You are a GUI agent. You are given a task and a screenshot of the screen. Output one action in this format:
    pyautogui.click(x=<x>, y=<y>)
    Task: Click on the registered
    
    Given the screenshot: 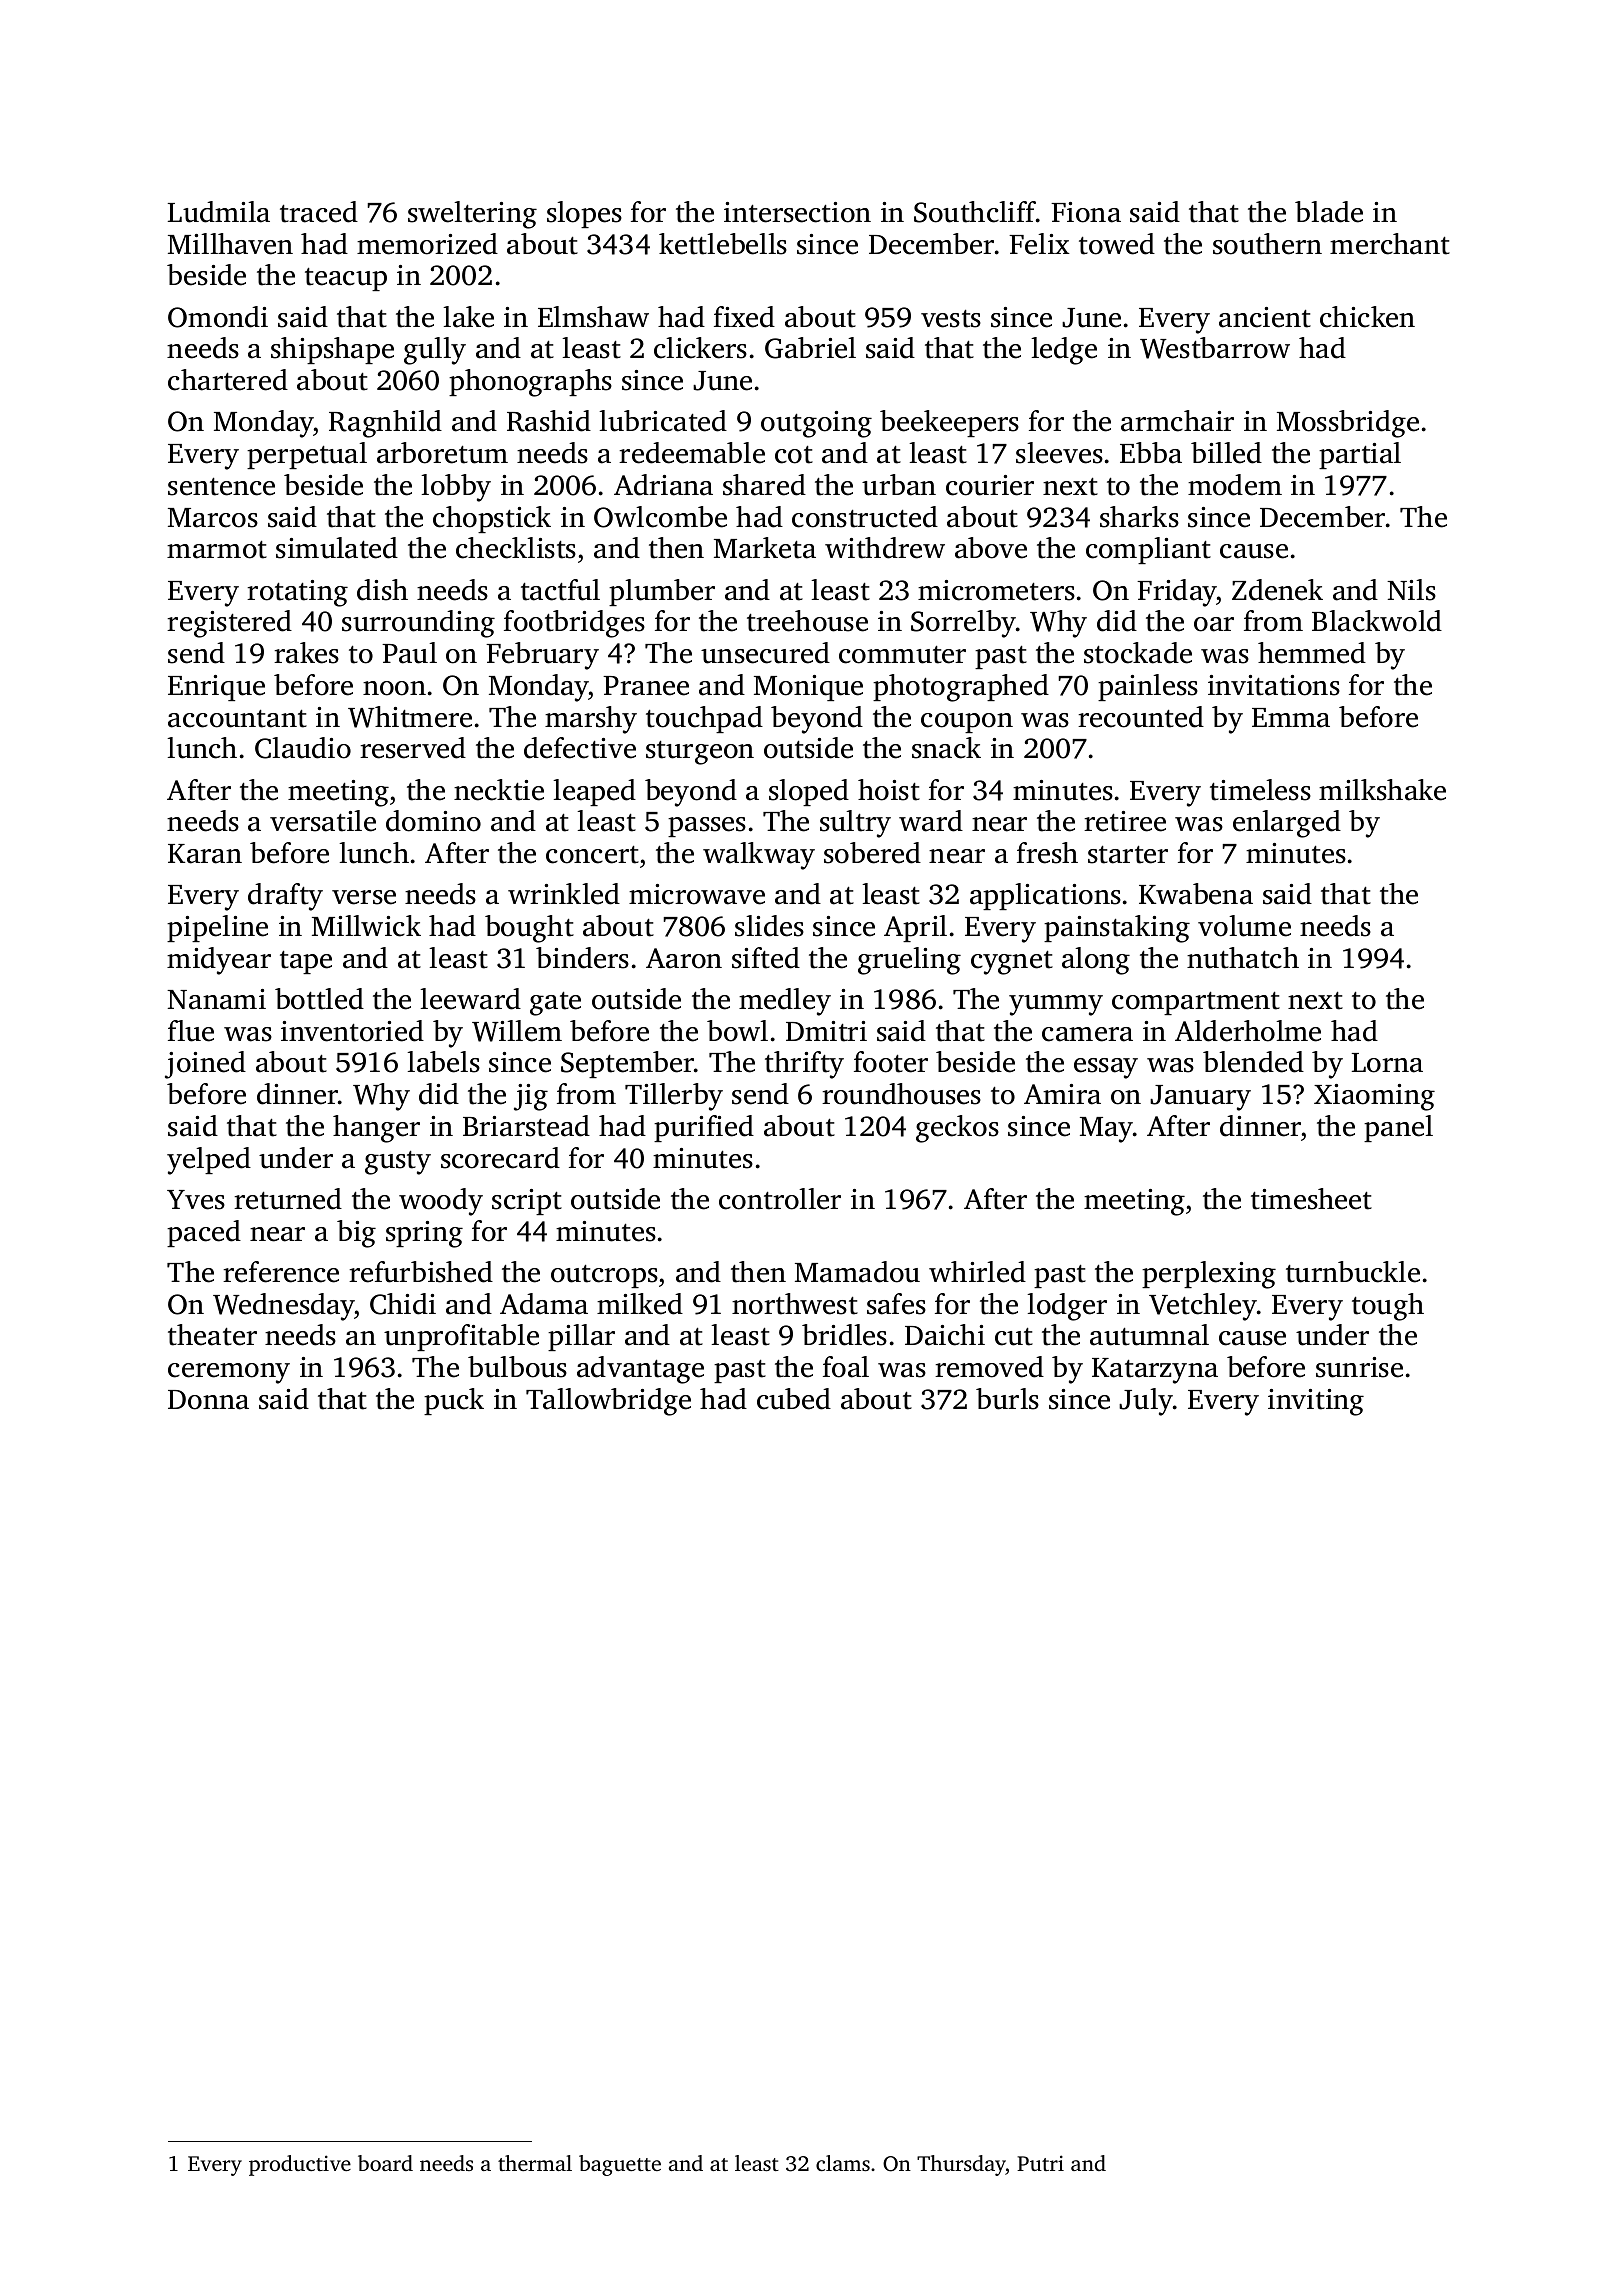 What is the action you would take?
    pyautogui.click(x=229, y=624)
